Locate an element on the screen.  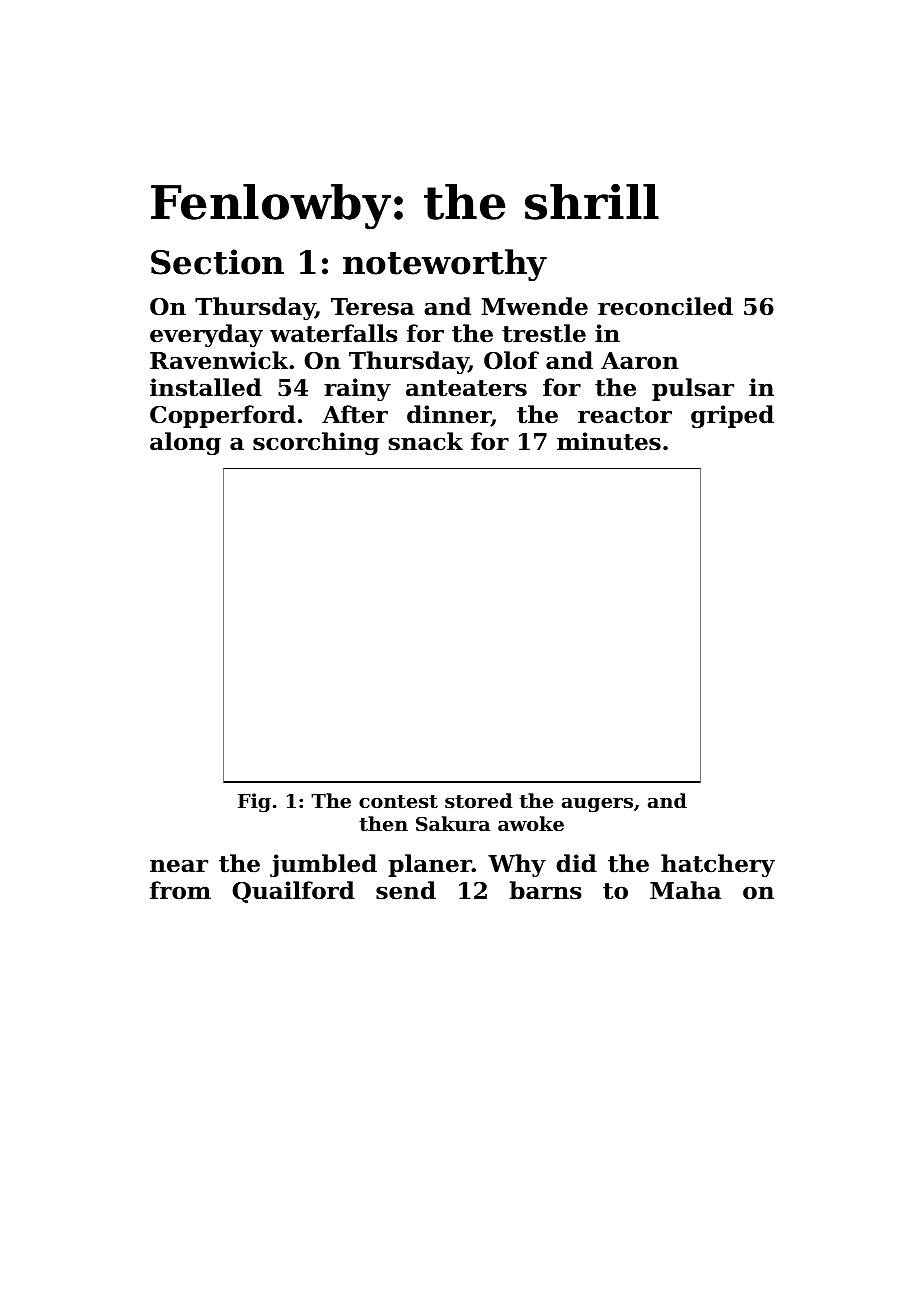
Mwende is located at coordinates (534, 306).
